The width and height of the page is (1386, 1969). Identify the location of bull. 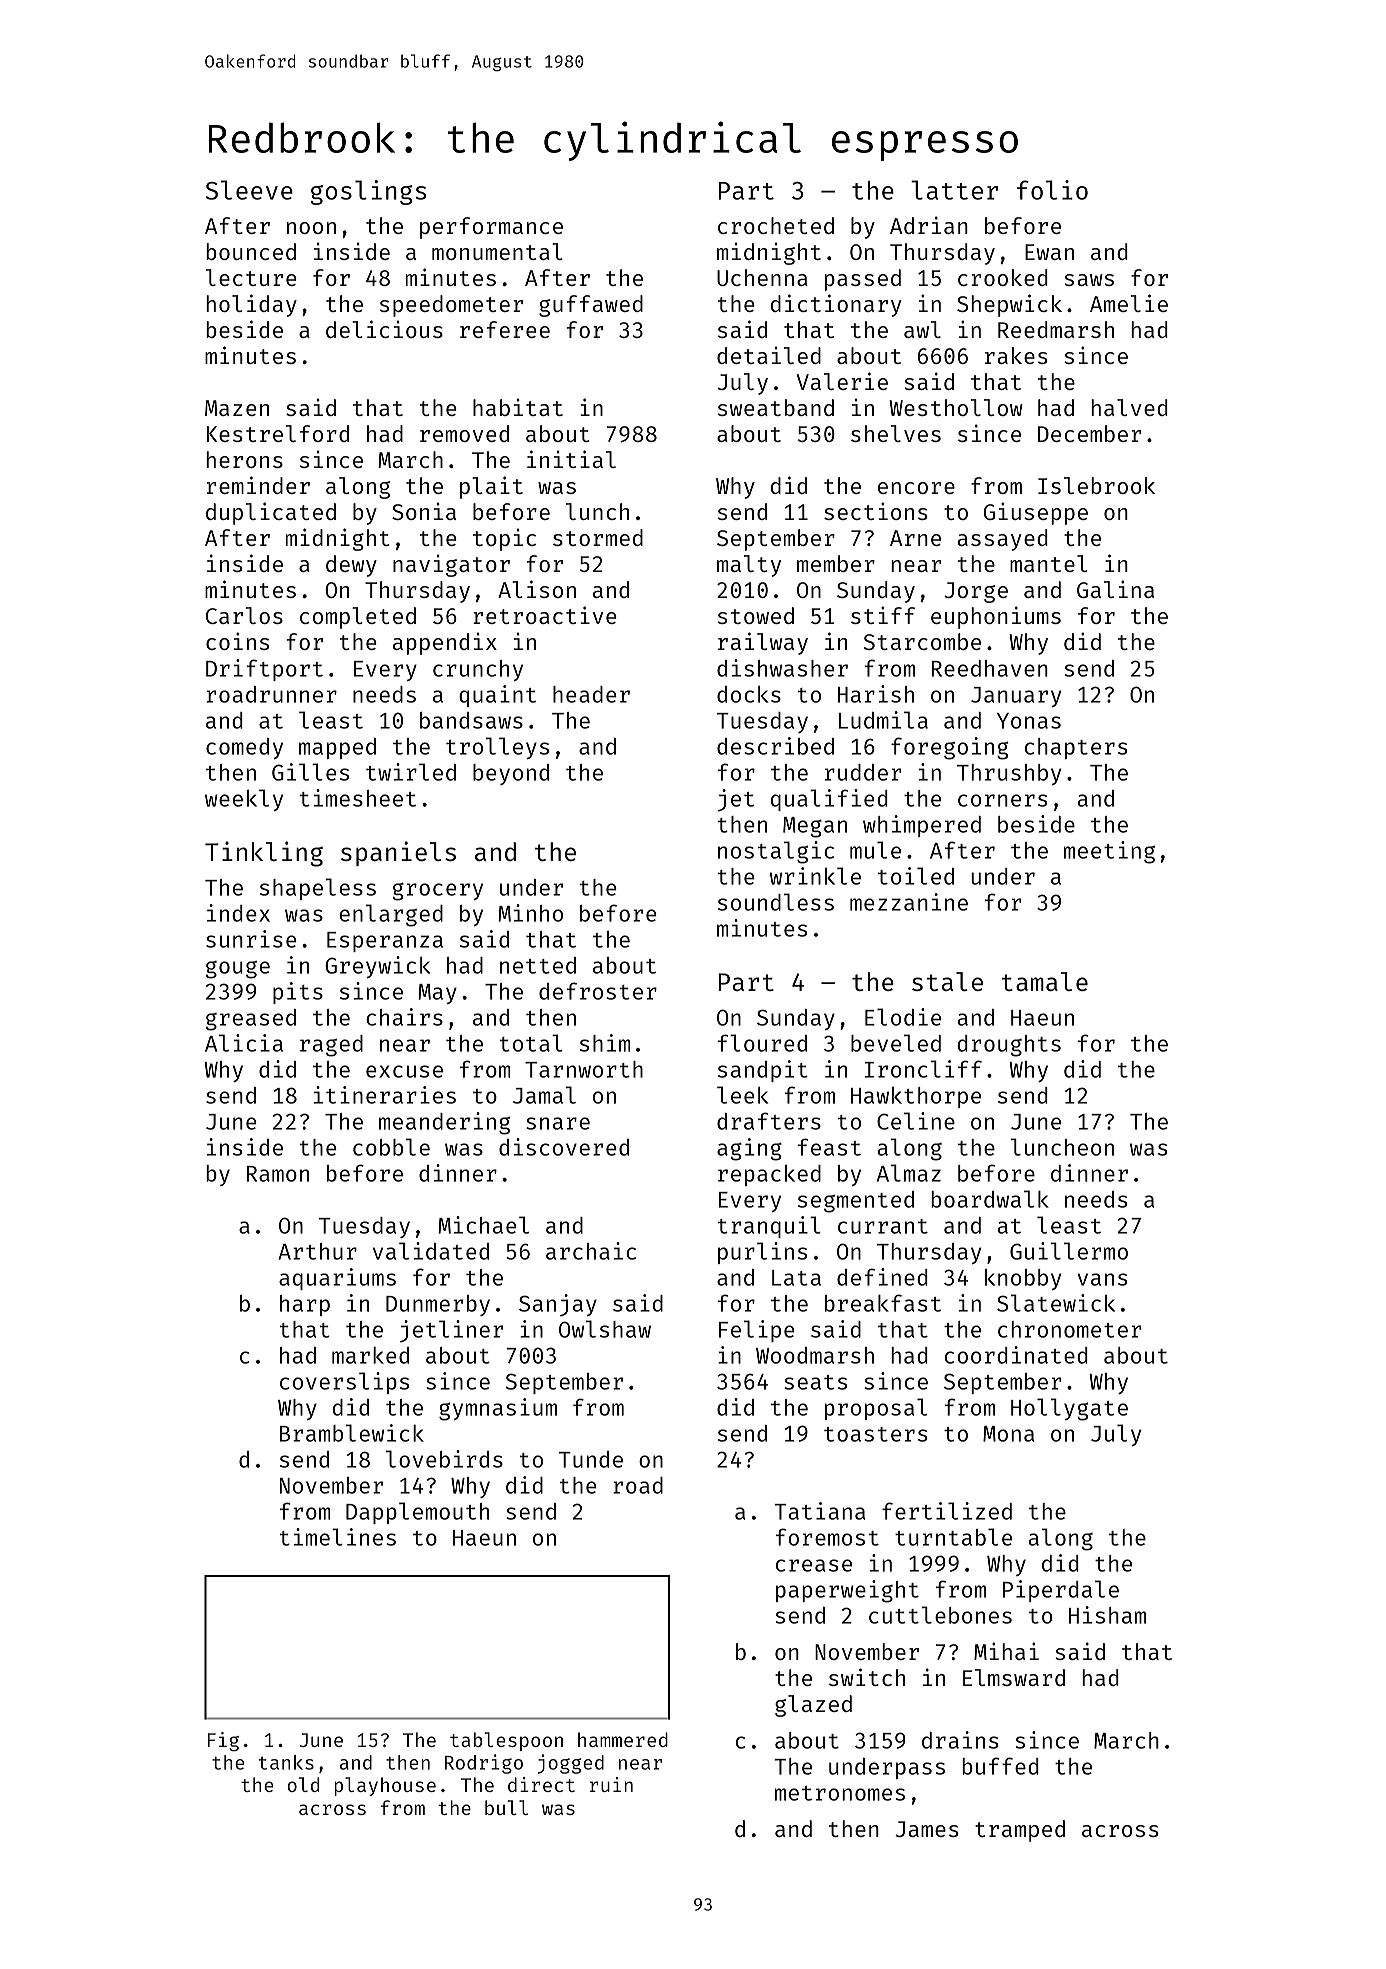
(506, 1807).
